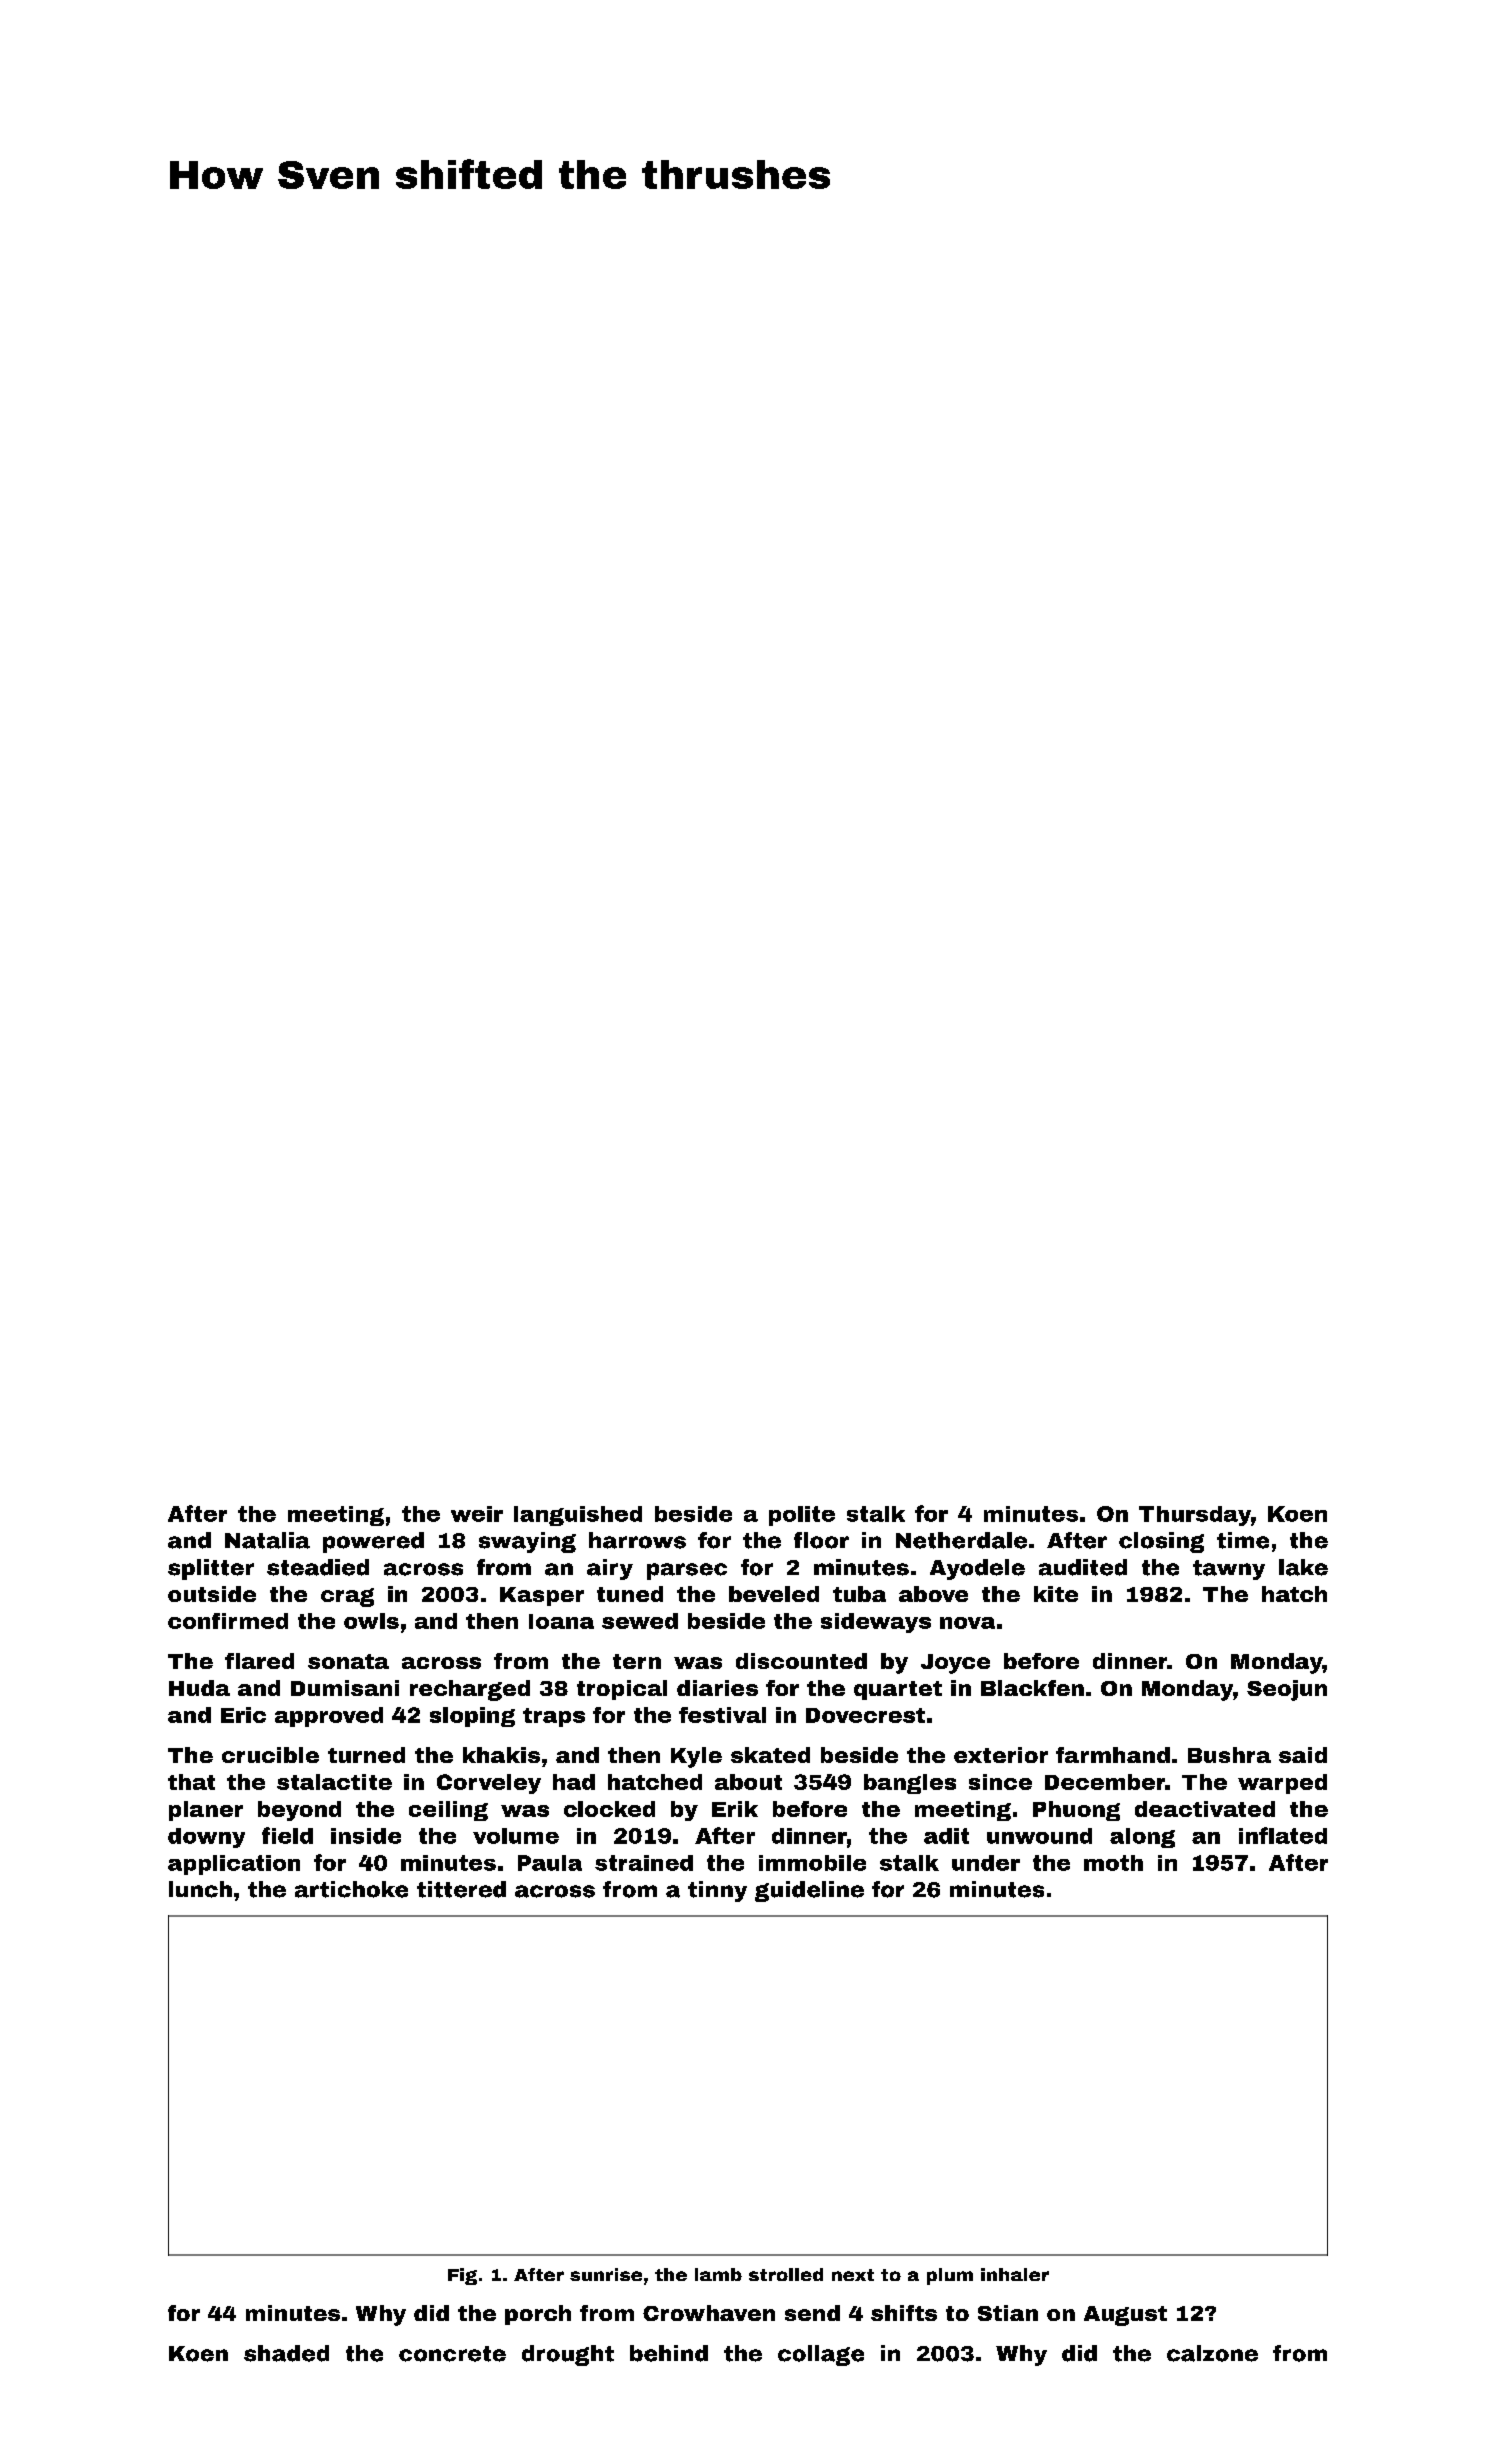 Image resolution: width=1496 pixels, height=2464 pixels. What do you see at coordinates (606, 2274) in the document?
I see `sunrise` at bounding box center [606, 2274].
